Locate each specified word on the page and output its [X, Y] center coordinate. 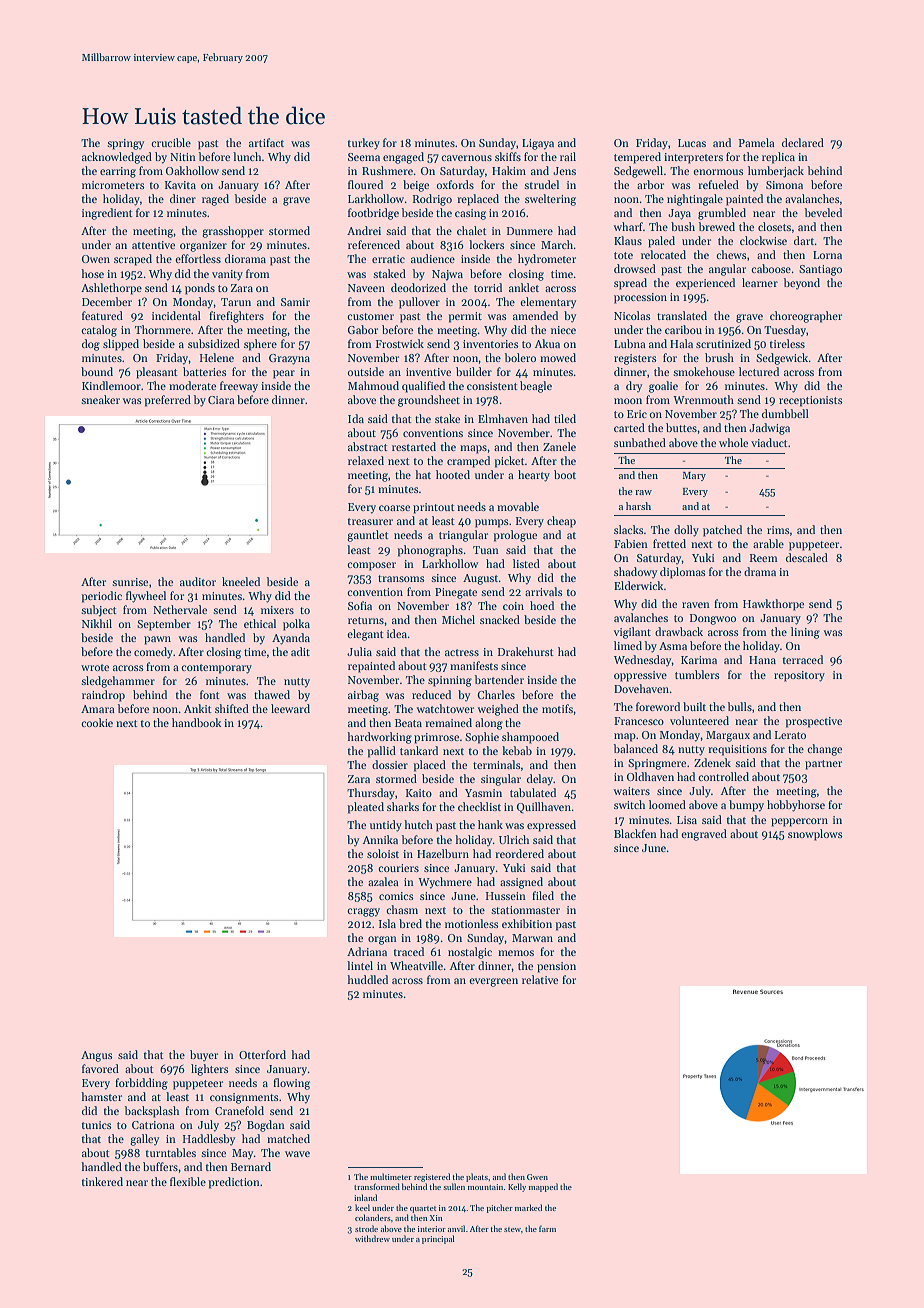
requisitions [737, 750]
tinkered [102, 1181]
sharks [403, 806]
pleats [477, 1177]
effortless [198, 258]
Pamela [757, 142]
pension [556, 967]
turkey [364, 144]
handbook [197, 722]
